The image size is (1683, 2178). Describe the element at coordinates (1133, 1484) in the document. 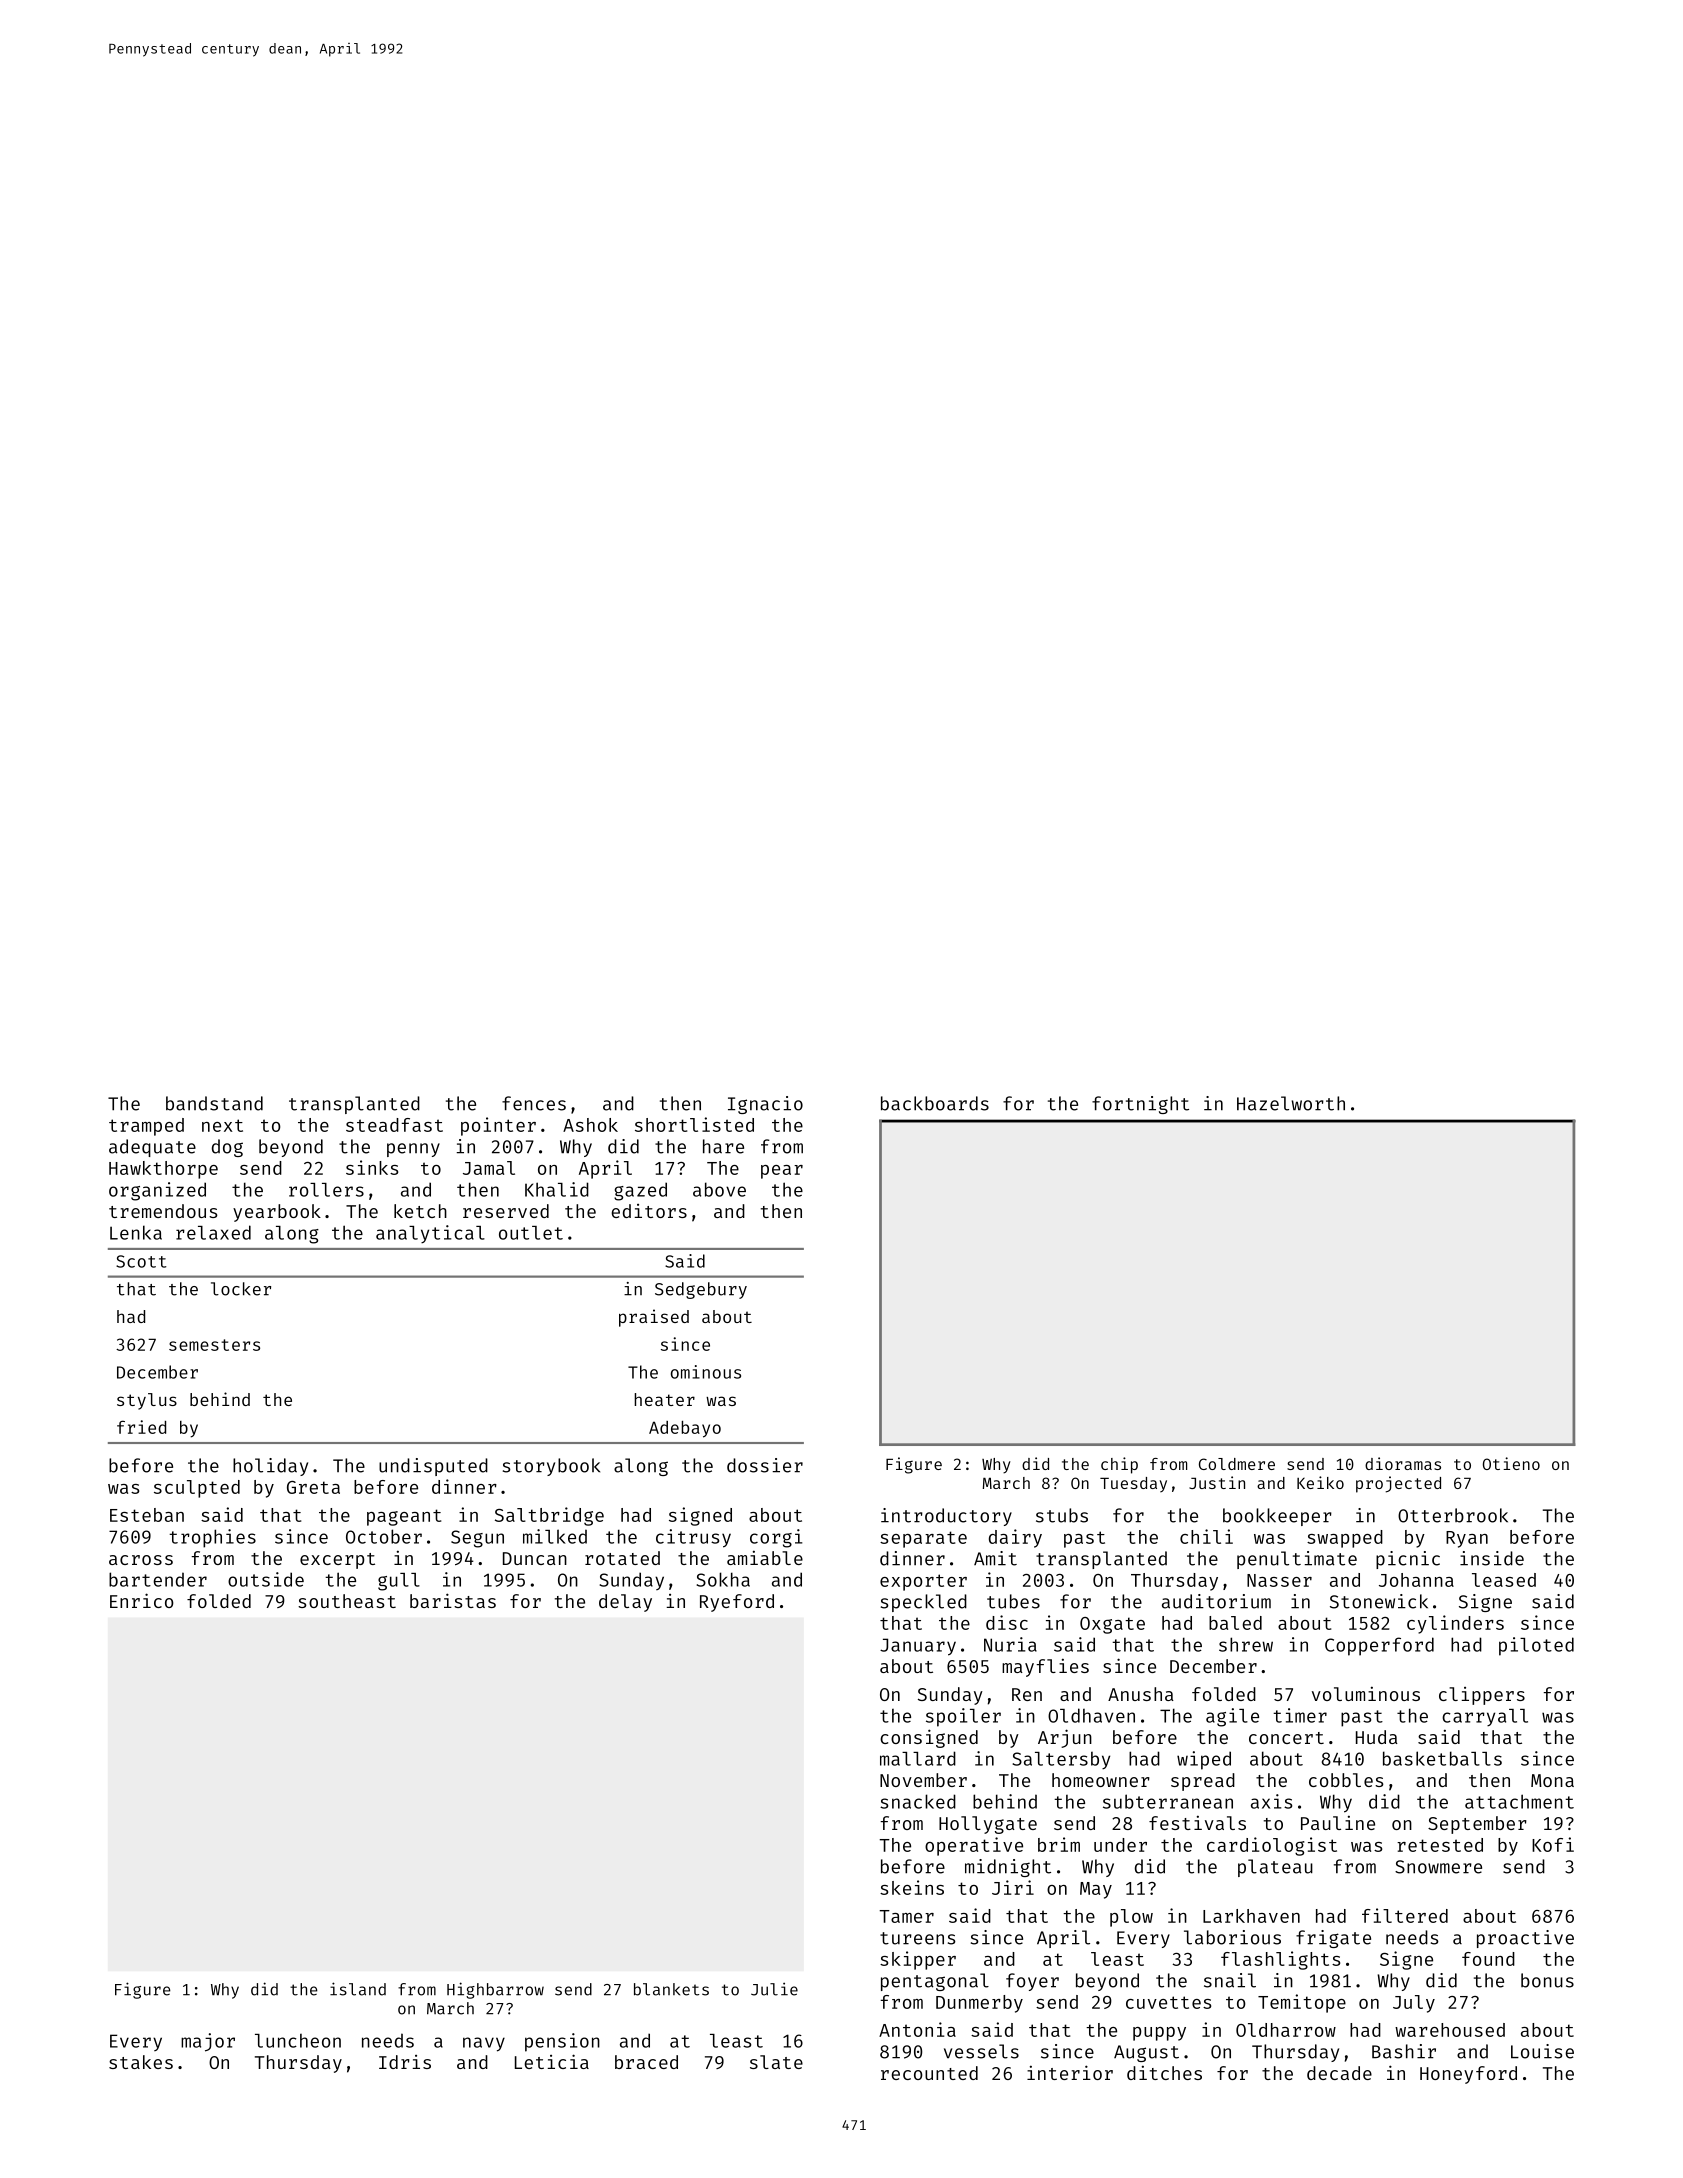

I see `Tuesday` at that location.
